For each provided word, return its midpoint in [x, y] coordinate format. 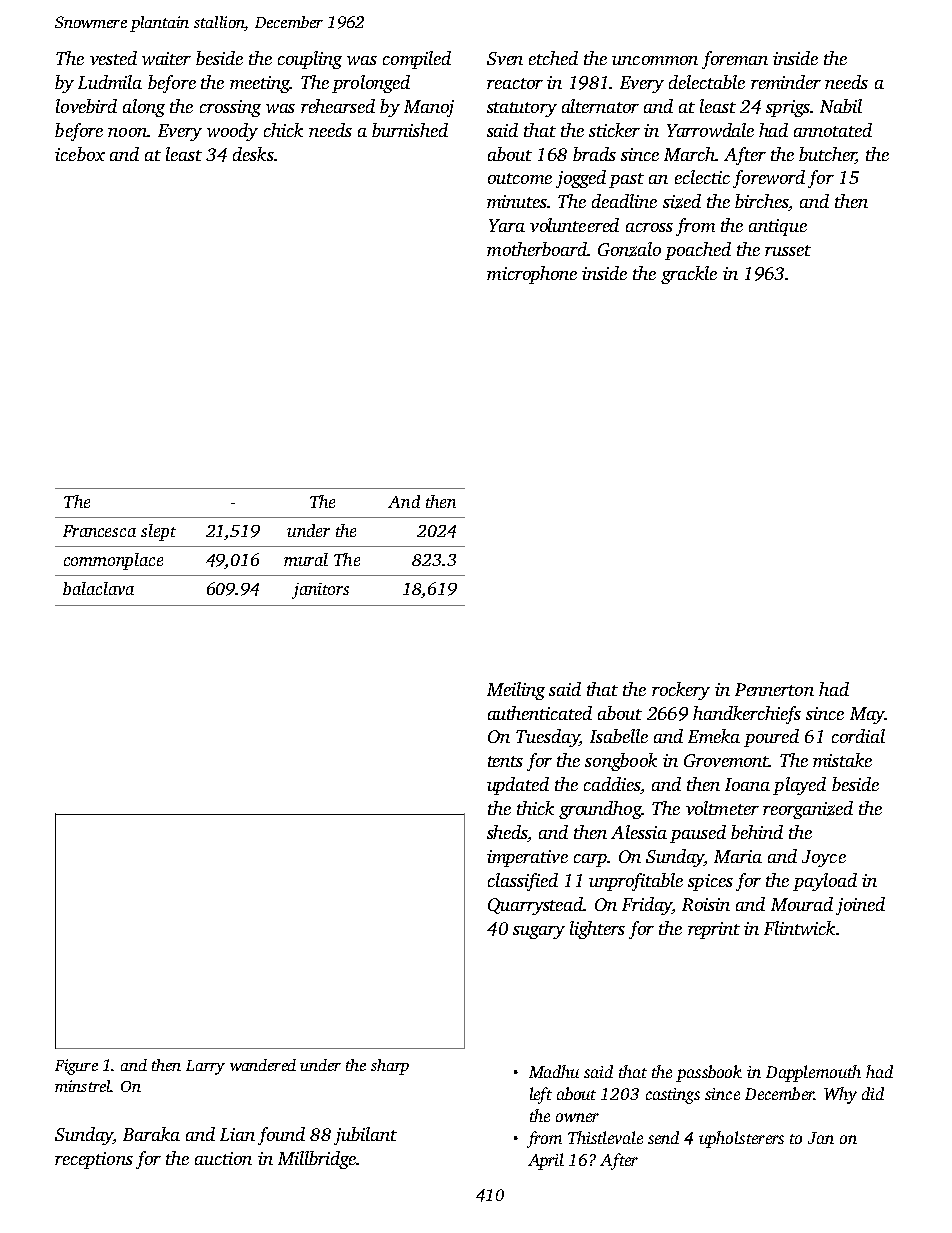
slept [158, 532]
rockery [681, 691]
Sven [505, 58]
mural [306, 559]
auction [223, 1158]
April [546, 1161]
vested [113, 58]
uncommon [655, 60]
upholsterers [741, 1139]
